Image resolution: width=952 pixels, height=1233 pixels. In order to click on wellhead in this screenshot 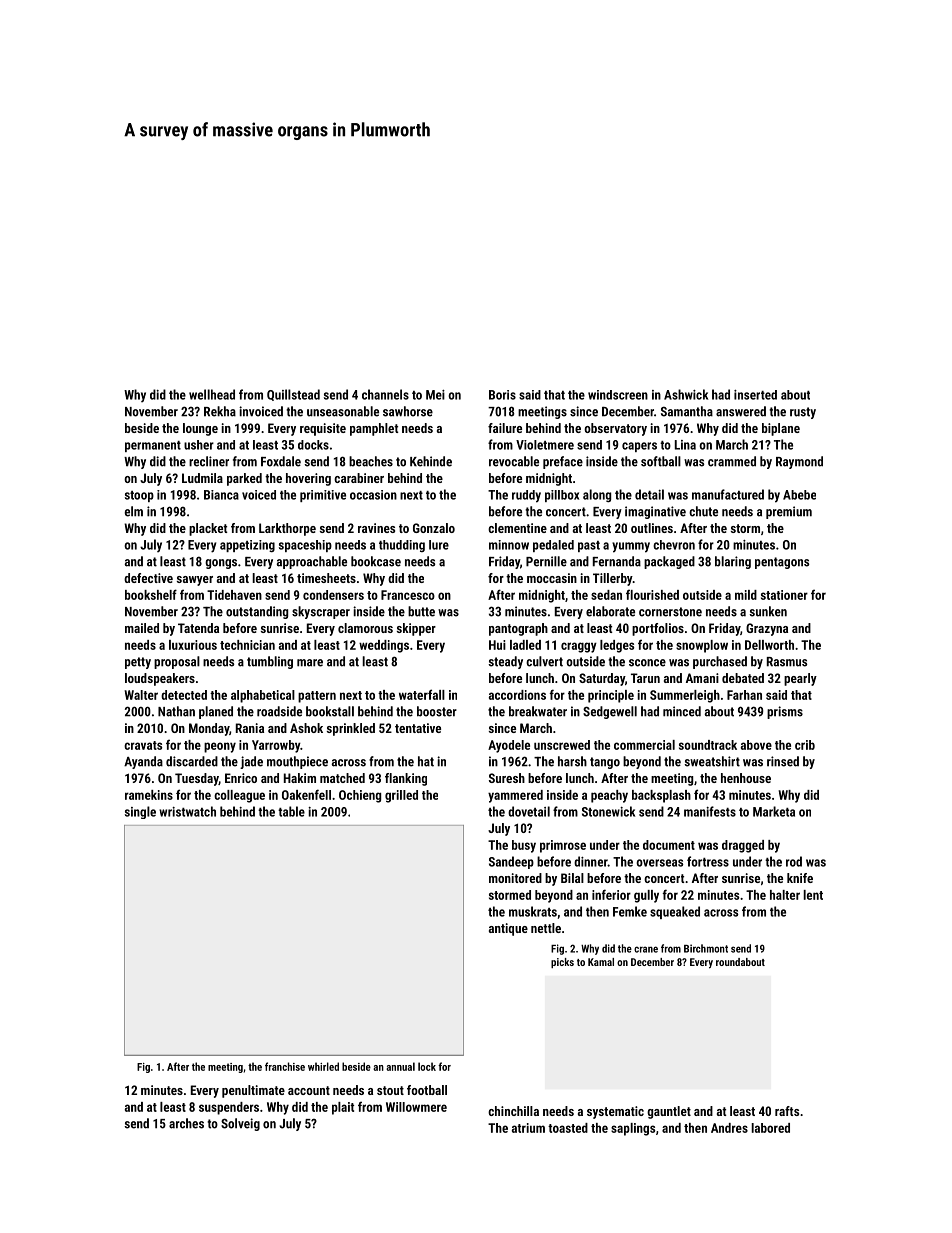, I will do `click(212, 394)`.
